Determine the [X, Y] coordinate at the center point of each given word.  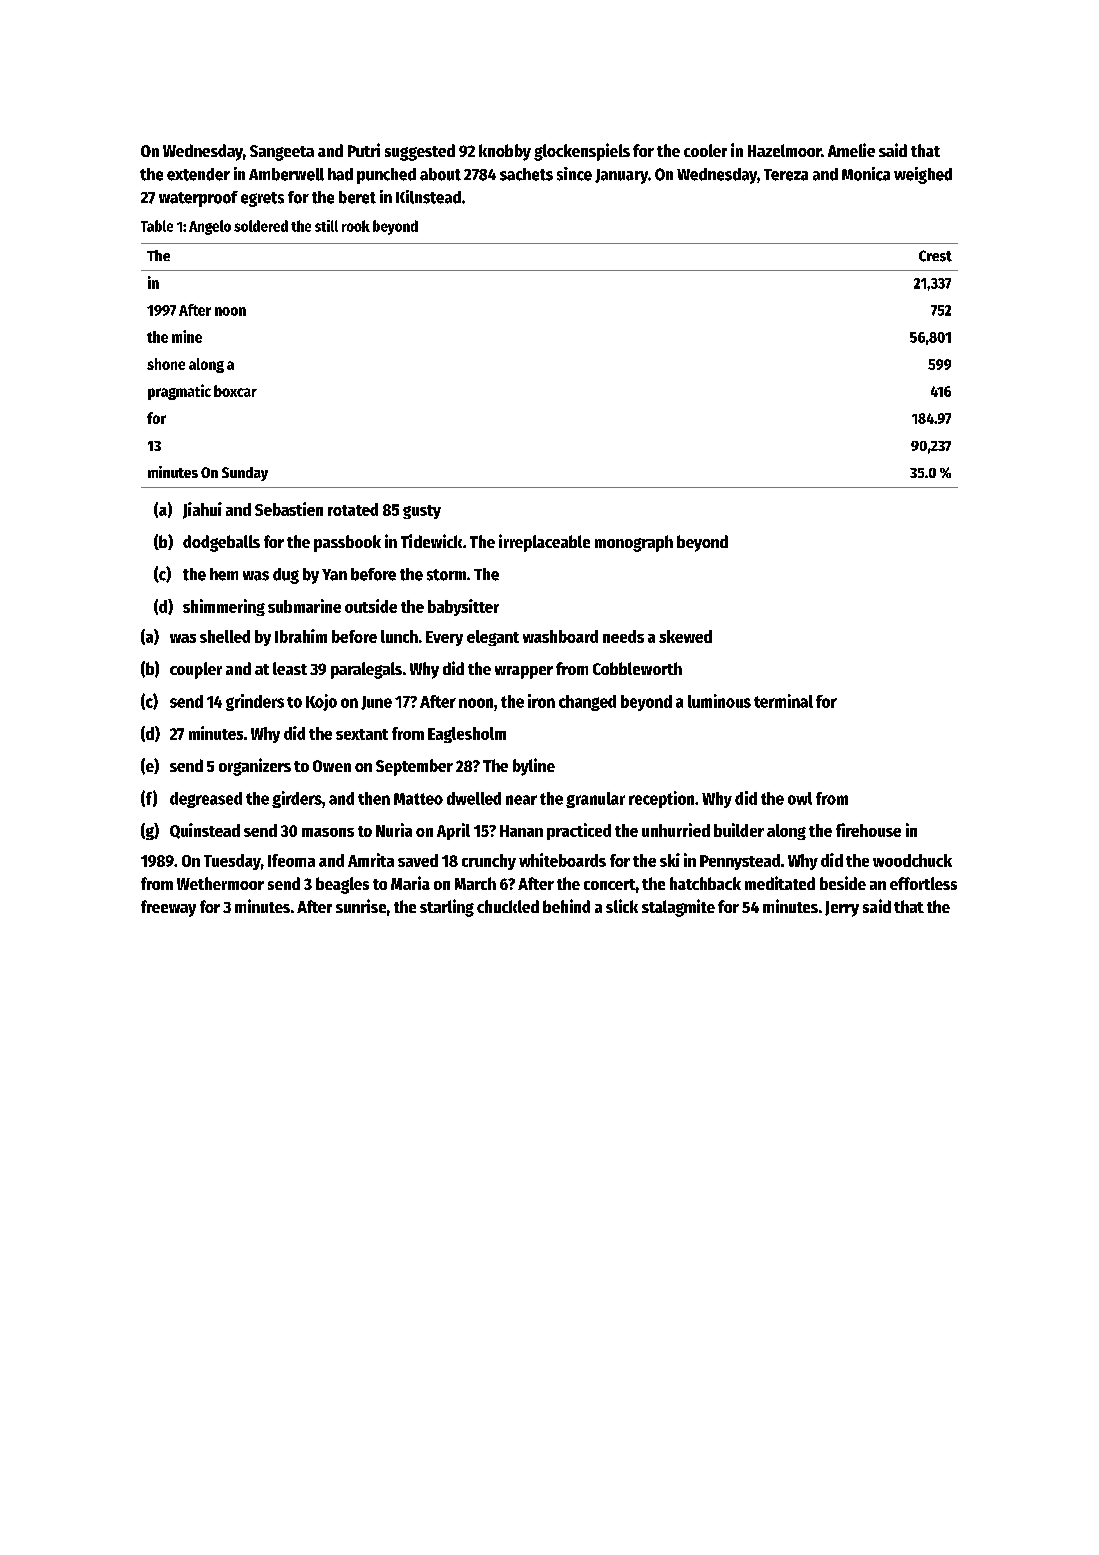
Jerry [842, 909]
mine [187, 336]
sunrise [361, 906]
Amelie [851, 150]
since [574, 174]
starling [447, 908]
